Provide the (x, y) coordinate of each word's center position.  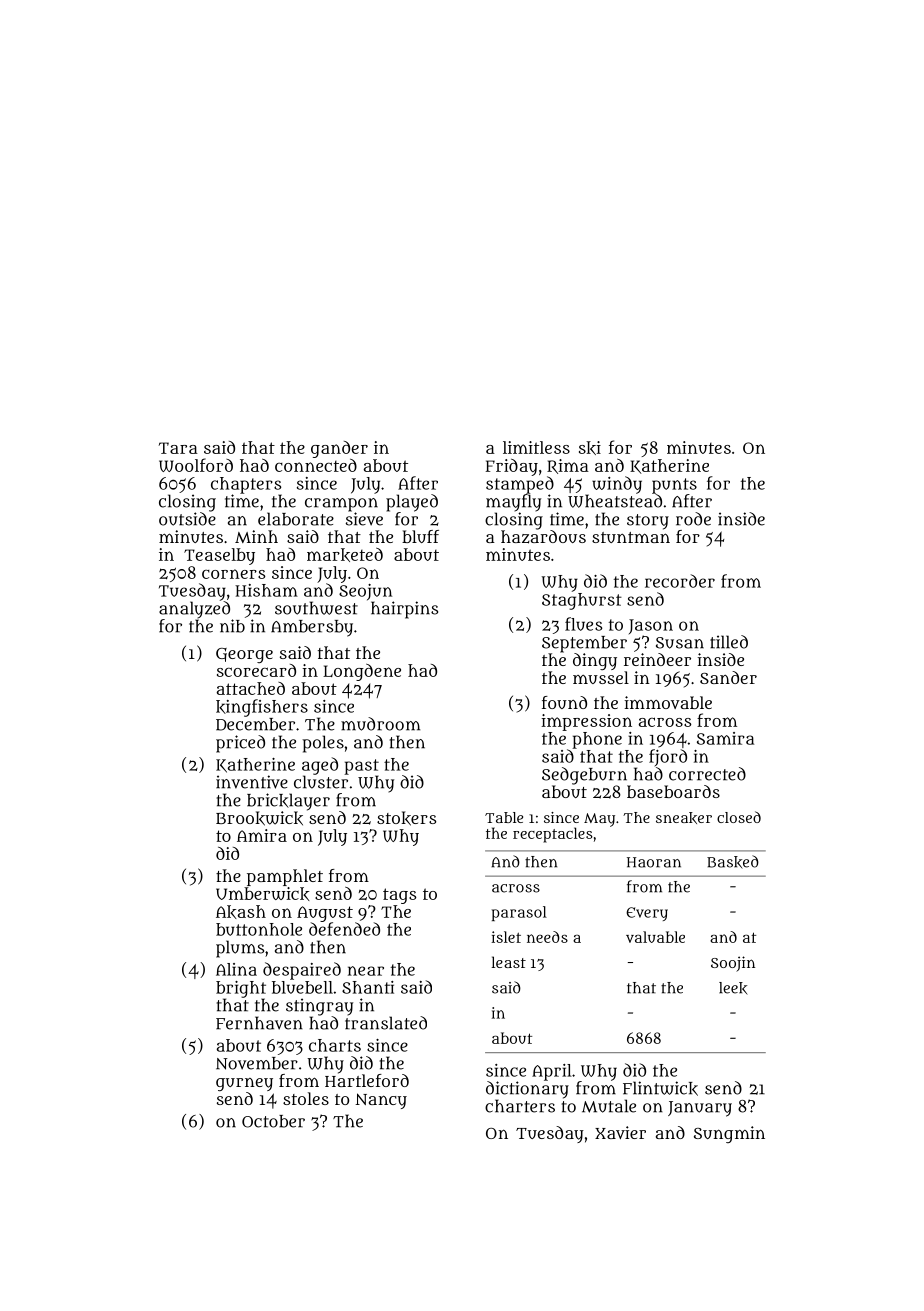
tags (399, 896)
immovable (668, 702)
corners (233, 574)
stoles (306, 1098)
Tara (178, 448)
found (564, 702)
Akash (241, 912)
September (584, 644)
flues (583, 624)
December (255, 724)
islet (506, 937)
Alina (236, 969)
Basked (733, 862)
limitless (536, 447)
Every (647, 914)
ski (590, 448)
